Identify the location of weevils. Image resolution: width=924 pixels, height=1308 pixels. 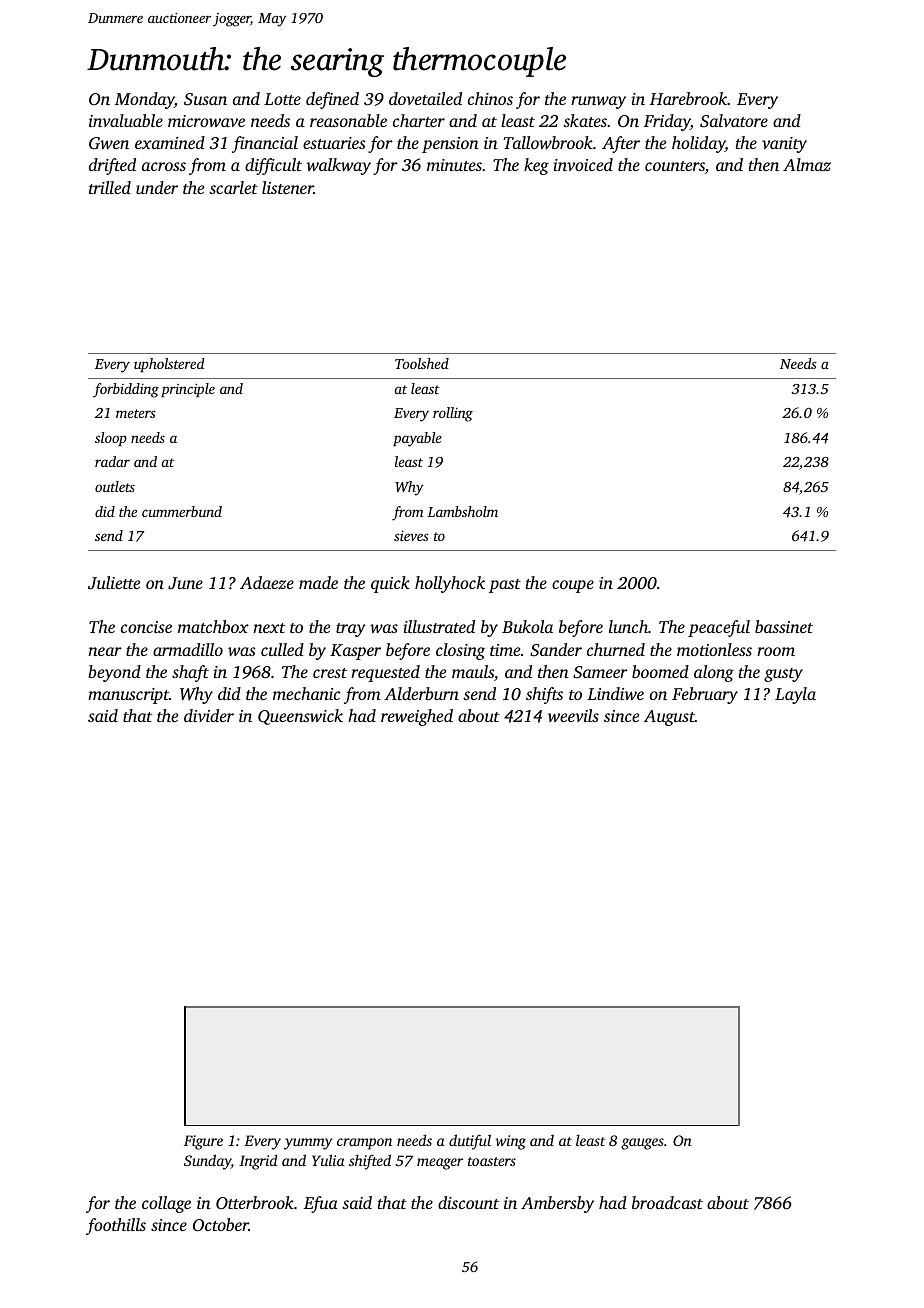
(573, 715).
